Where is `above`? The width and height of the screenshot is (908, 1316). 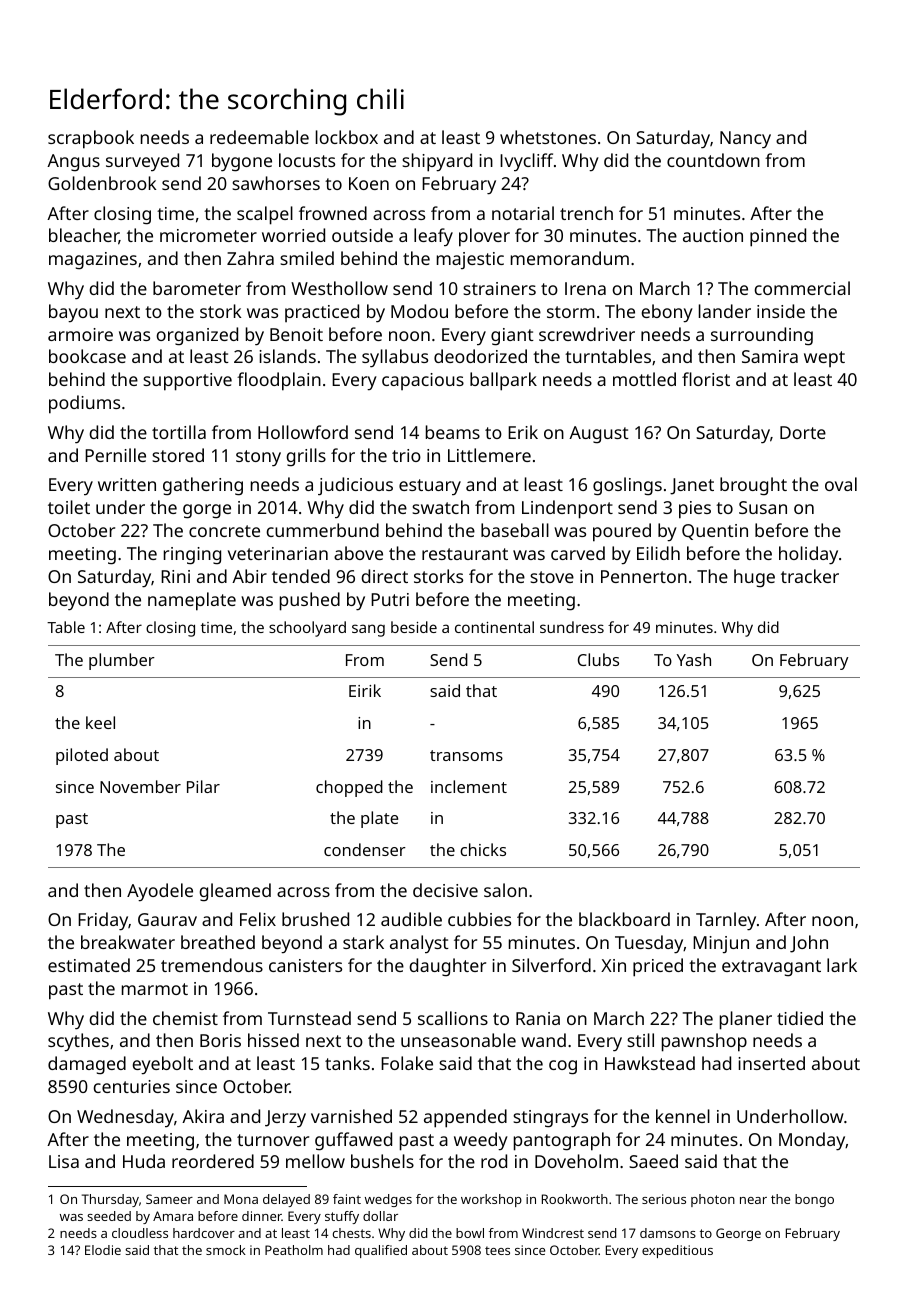 above is located at coordinates (358, 553).
